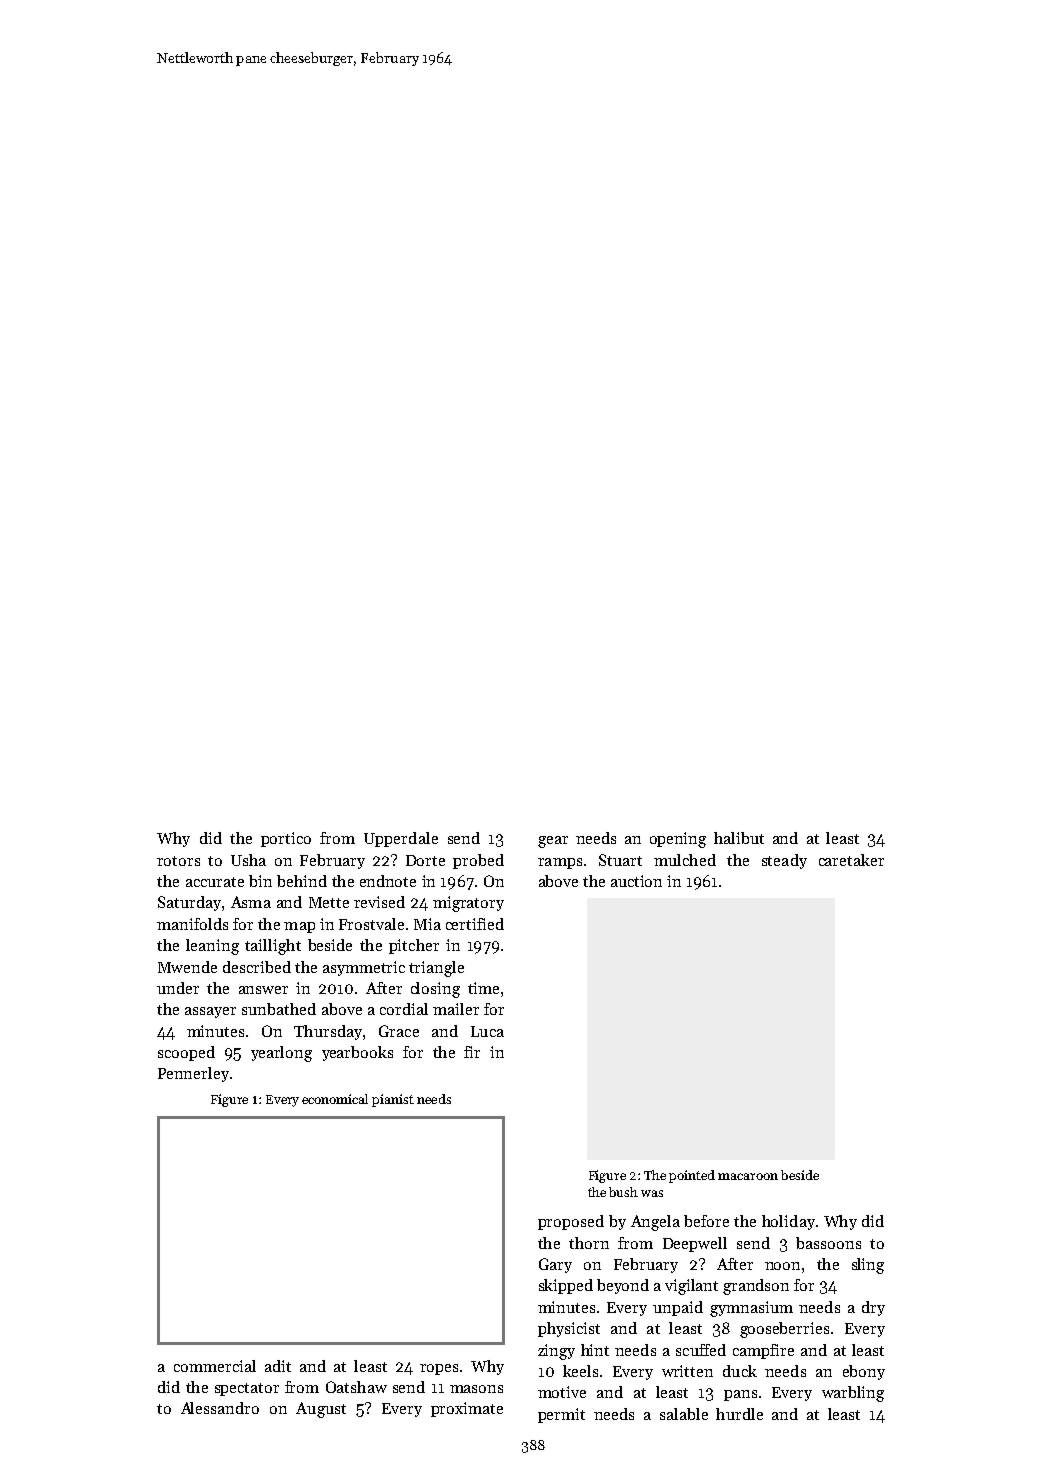 The height and width of the page is (1480, 1042). Describe the element at coordinates (178, 861) in the page. I see `rotors` at that location.
